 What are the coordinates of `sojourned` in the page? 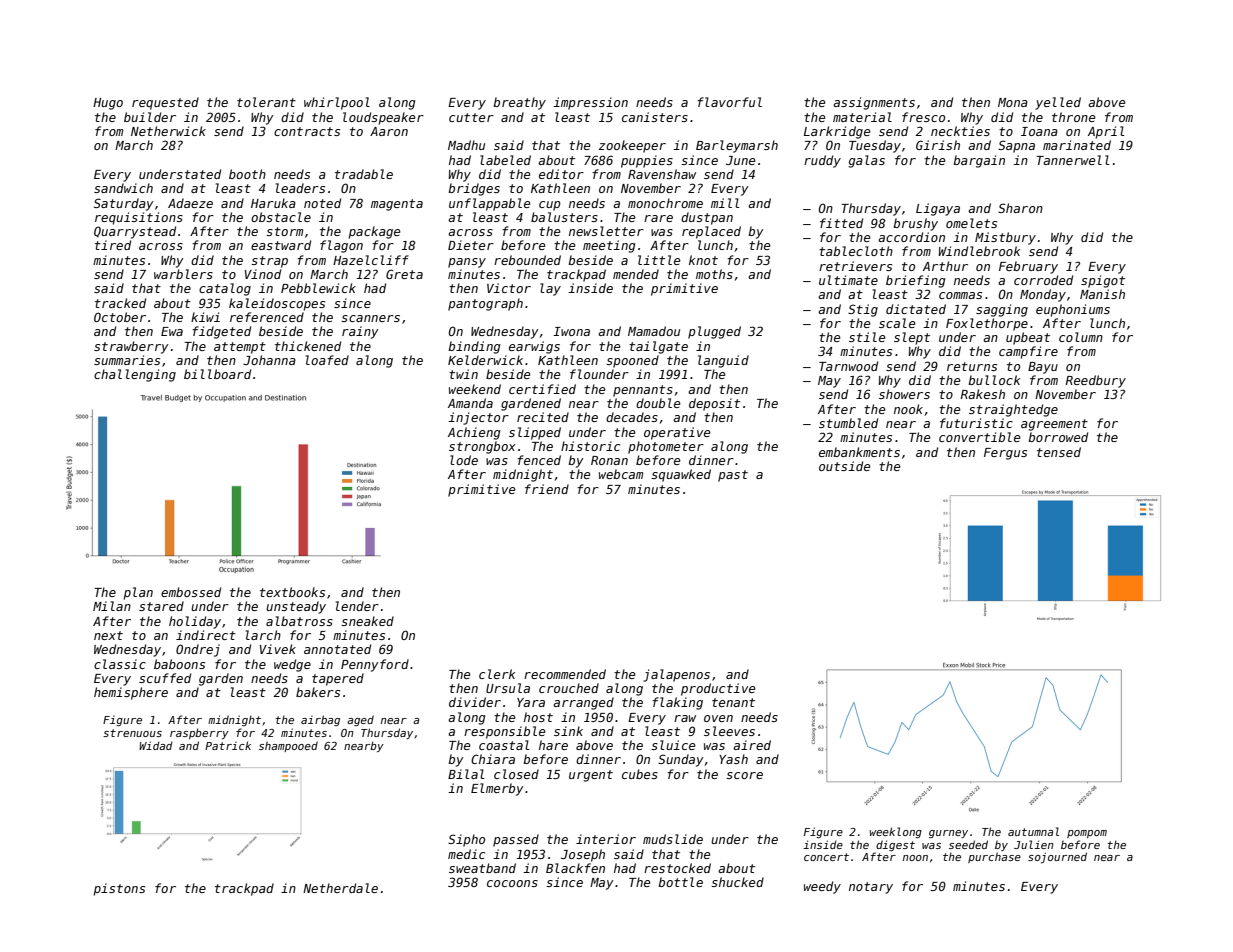 It's located at (1057, 857).
